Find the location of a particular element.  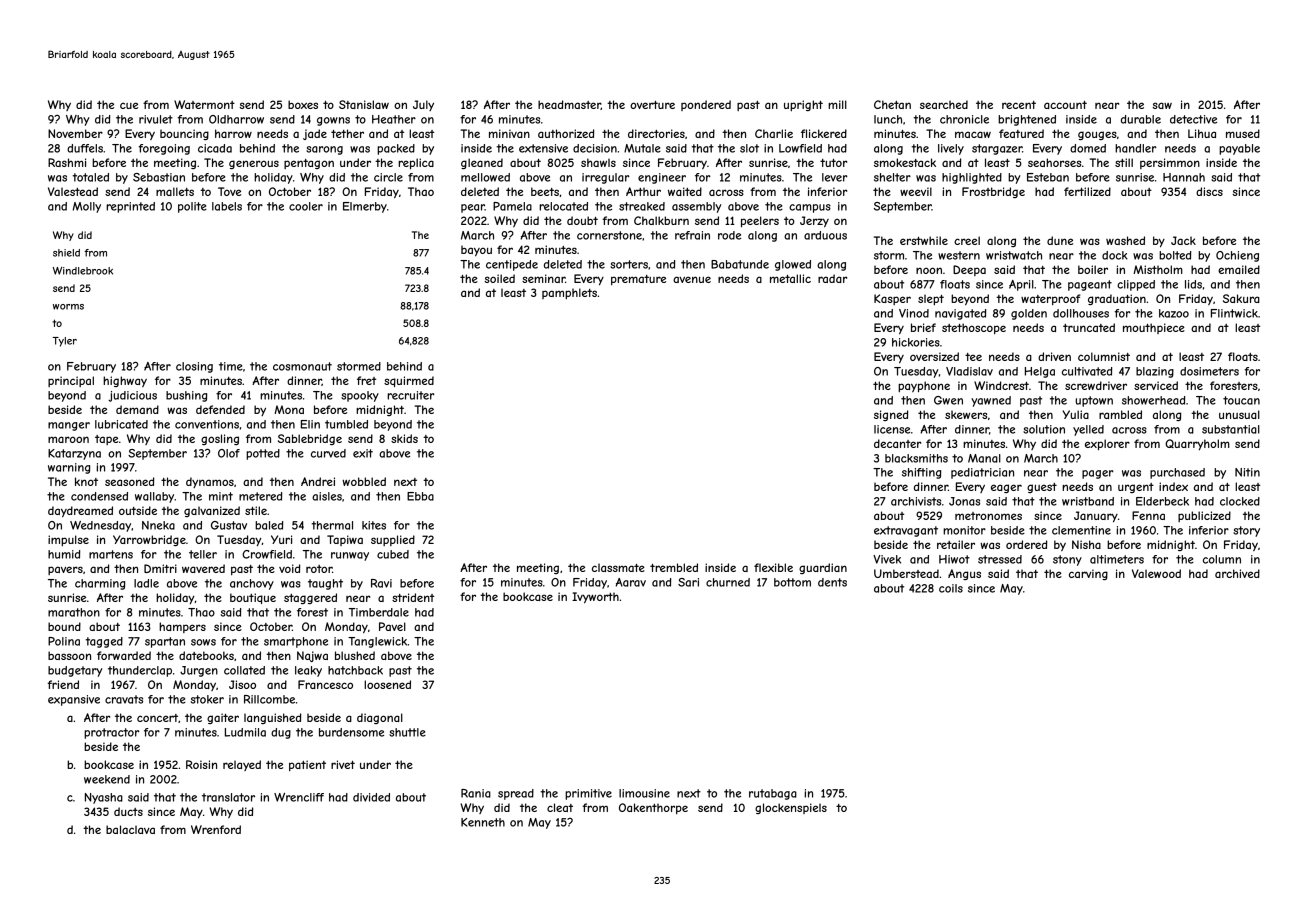

pamphlets is located at coordinates (569, 293).
